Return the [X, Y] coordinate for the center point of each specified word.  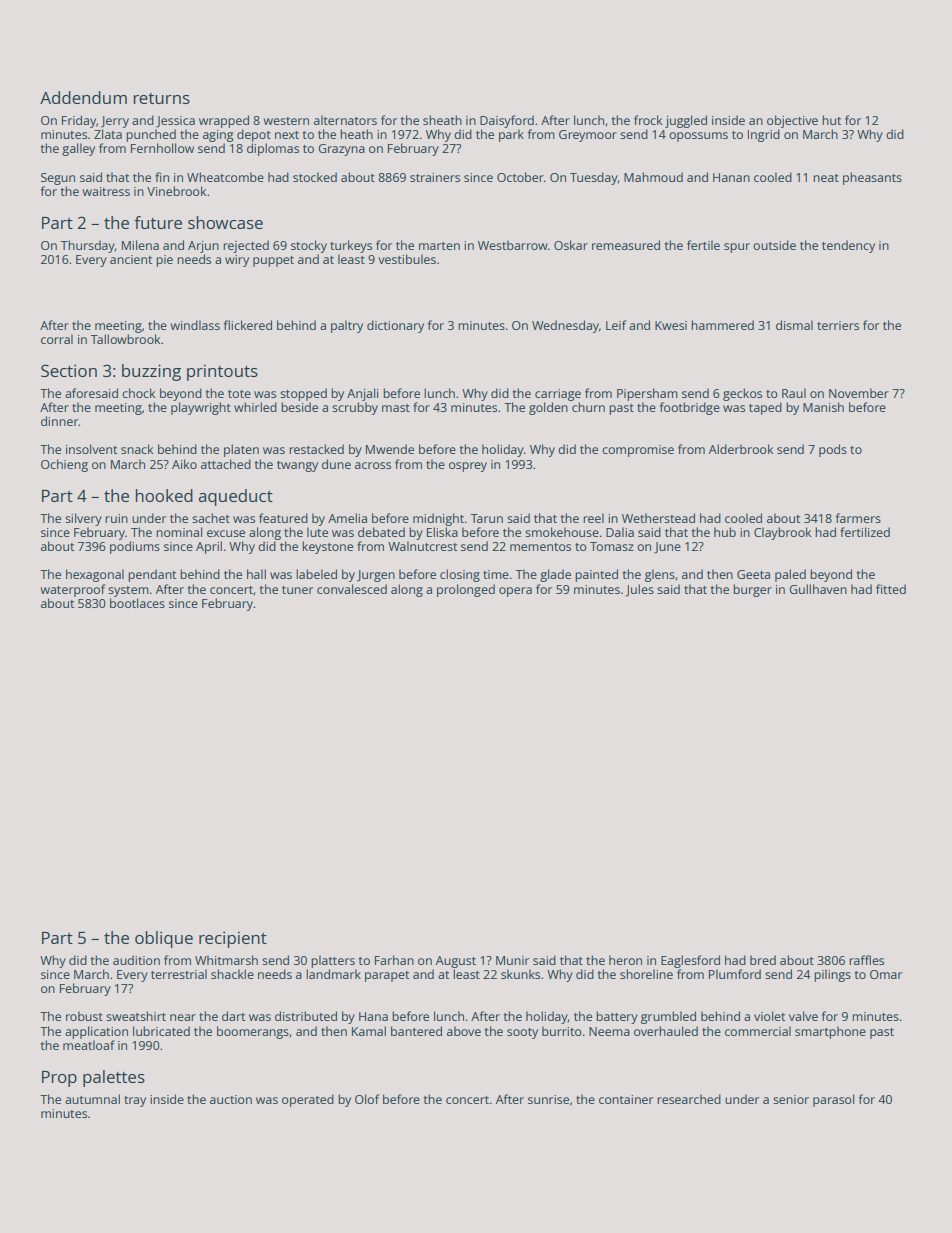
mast [396, 408]
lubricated [161, 1031]
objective [792, 121]
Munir [512, 960]
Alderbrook [741, 449]
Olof [367, 1099]
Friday [79, 121]
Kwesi [671, 325]
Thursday [88, 246]
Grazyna [342, 150]
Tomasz [612, 546]
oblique [164, 939]
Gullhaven [818, 589]
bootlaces [137, 603]
